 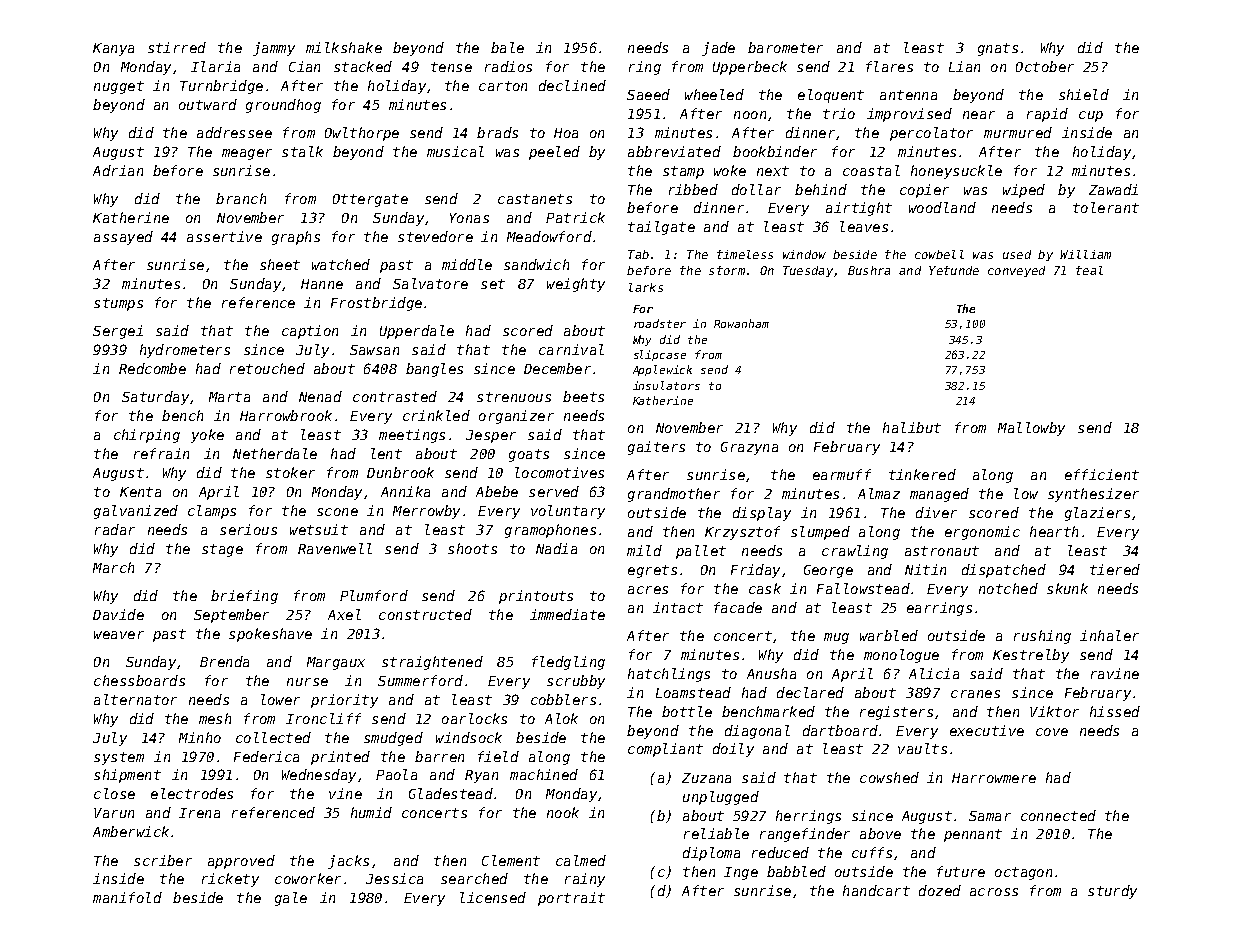 What do you see at coordinates (370, 200) in the screenshot?
I see `Ottergate` at bounding box center [370, 200].
